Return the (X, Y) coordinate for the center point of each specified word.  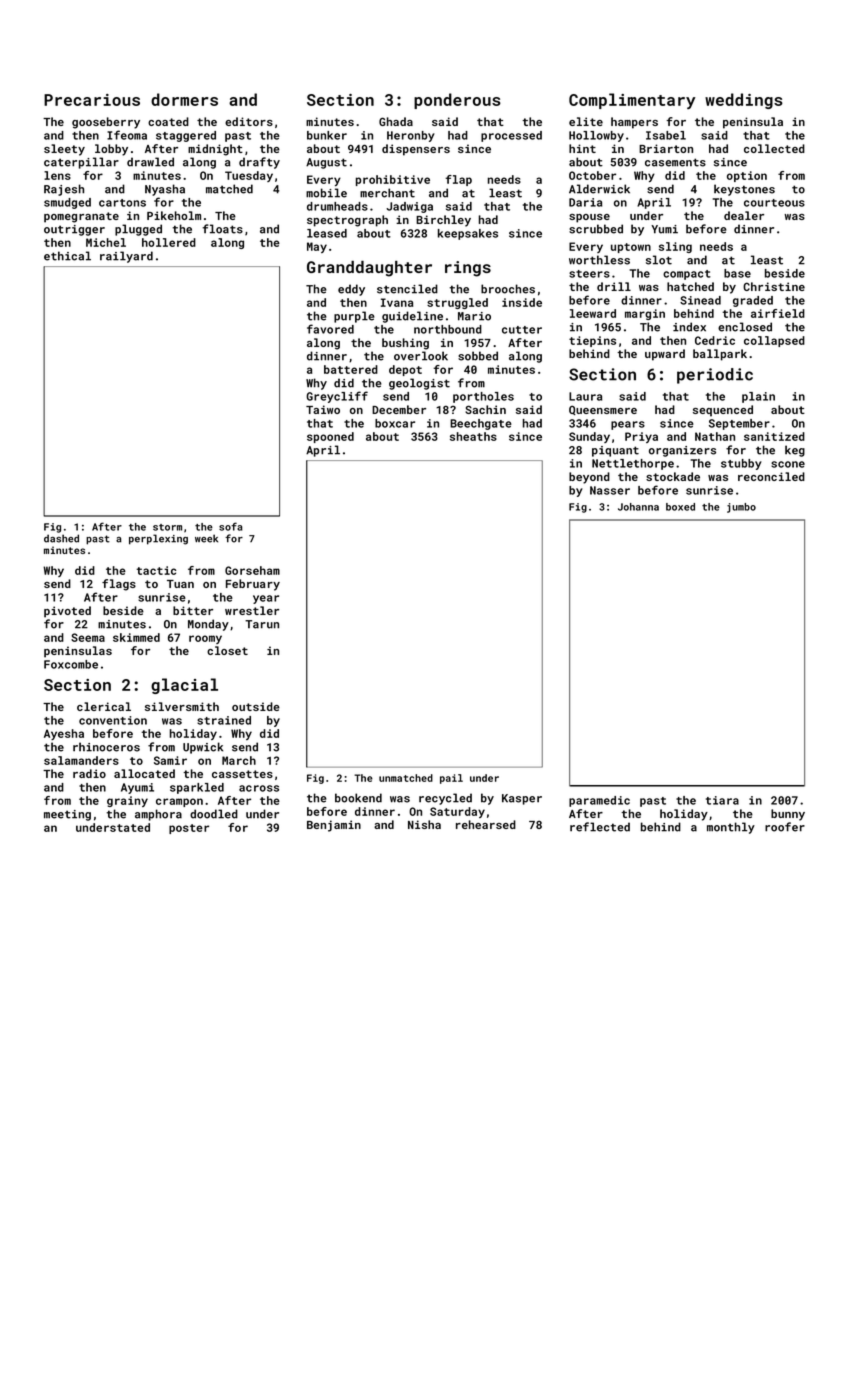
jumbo (741, 508)
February (253, 585)
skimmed (136, 637)
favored (330, 329)
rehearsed (486, 824)
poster (189, 829)
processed (511, 136)
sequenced (723, 411)
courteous (774, 203)
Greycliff (337, 397)
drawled (150, 162)
